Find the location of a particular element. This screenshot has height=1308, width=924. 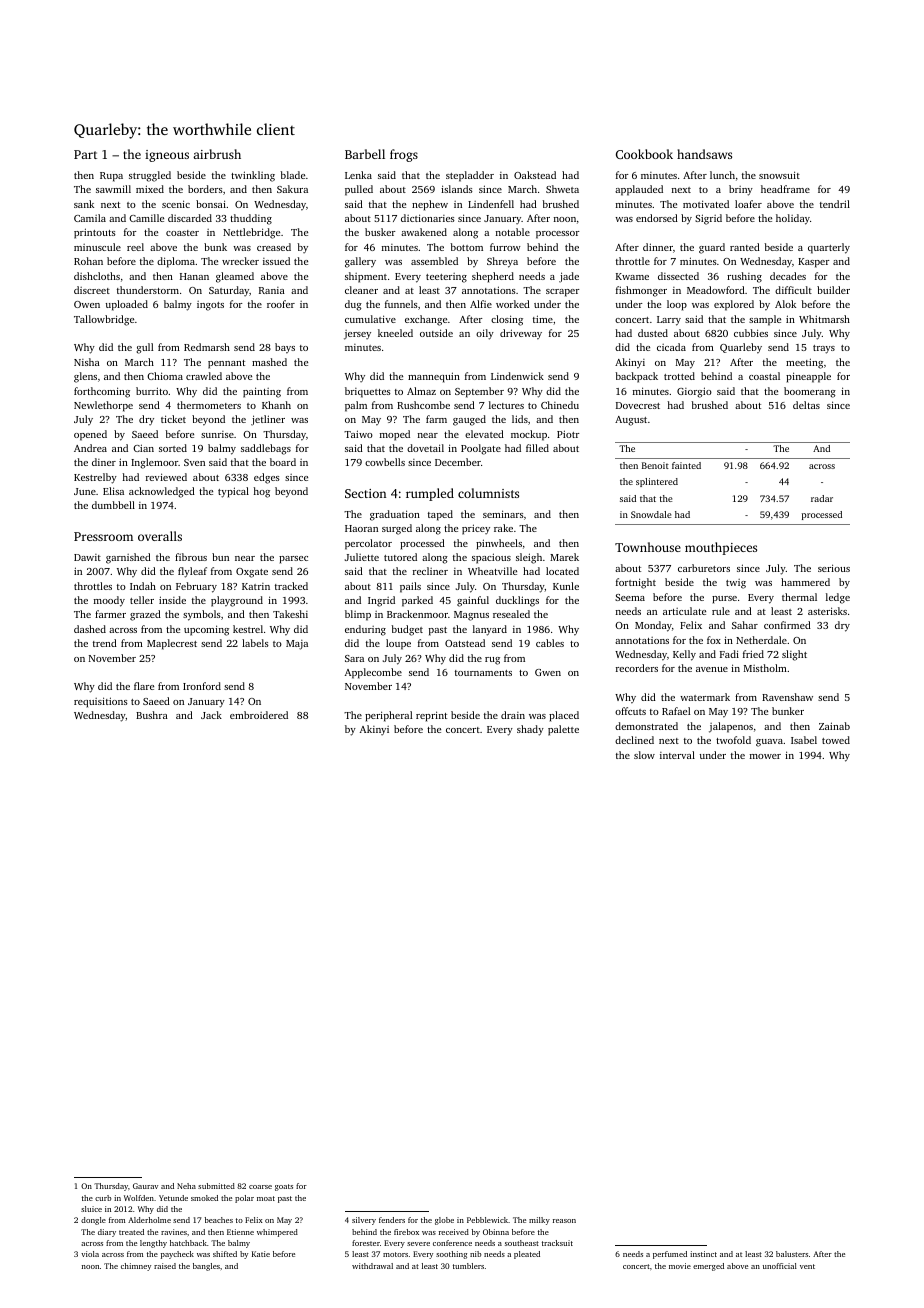

requisitions is located at coordinates (101, 702).
